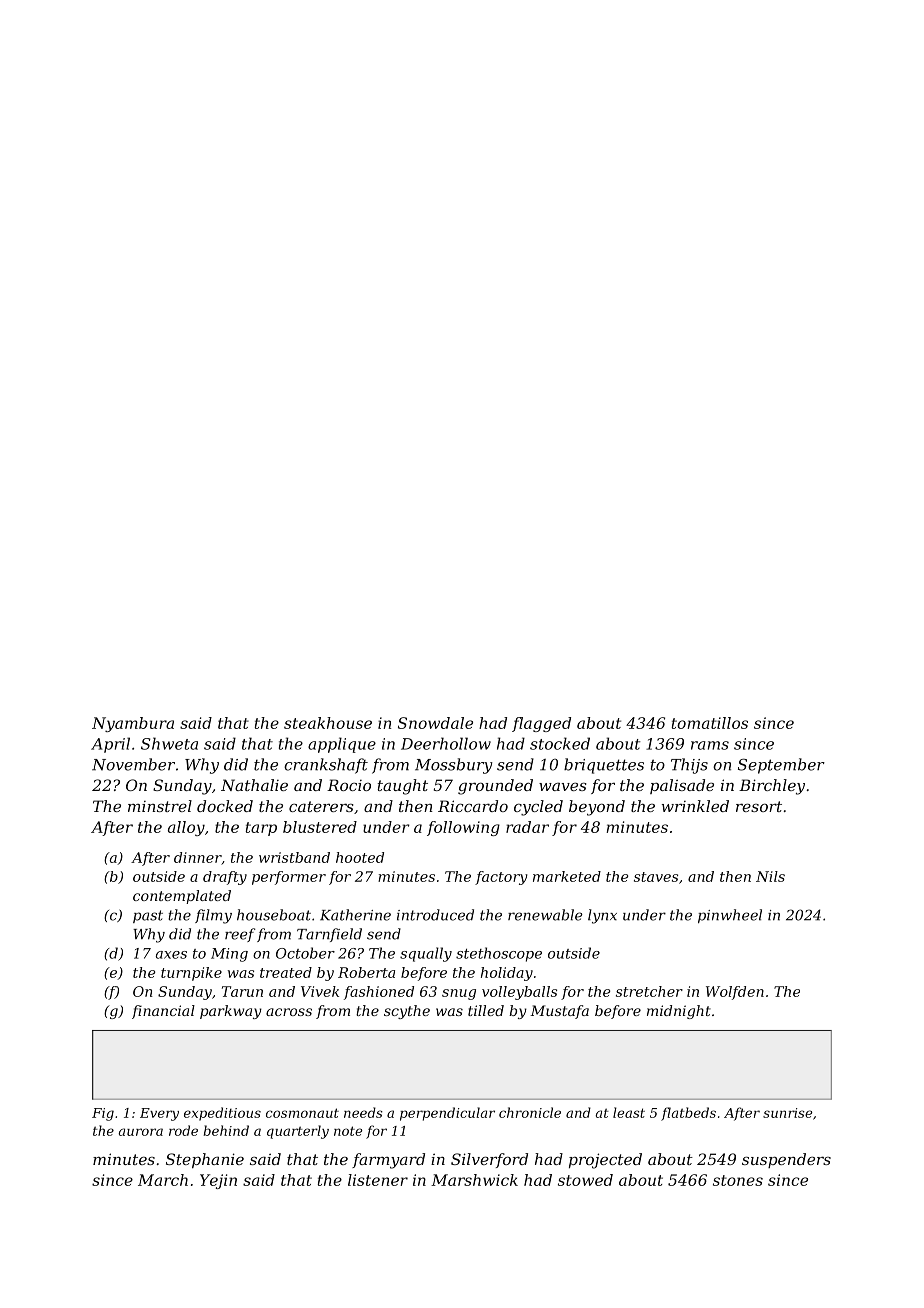 The height and width of the screenshot is (1308, 924). Describe the element at coordinates (133, 724) in the screenshot. I see `Nyambura` at that location.
